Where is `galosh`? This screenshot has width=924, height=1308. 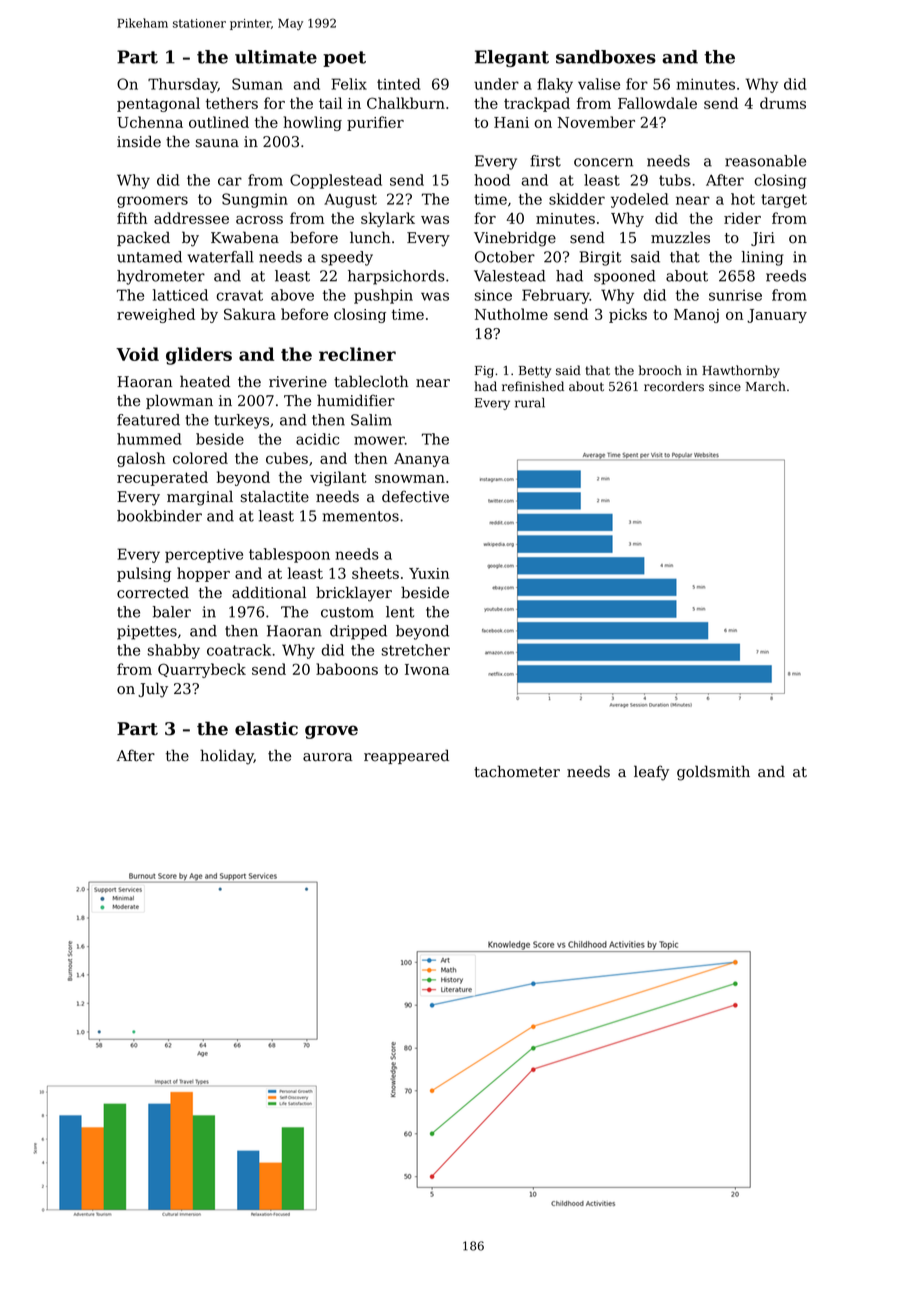 galosh is located at coordinates (141, 459).
